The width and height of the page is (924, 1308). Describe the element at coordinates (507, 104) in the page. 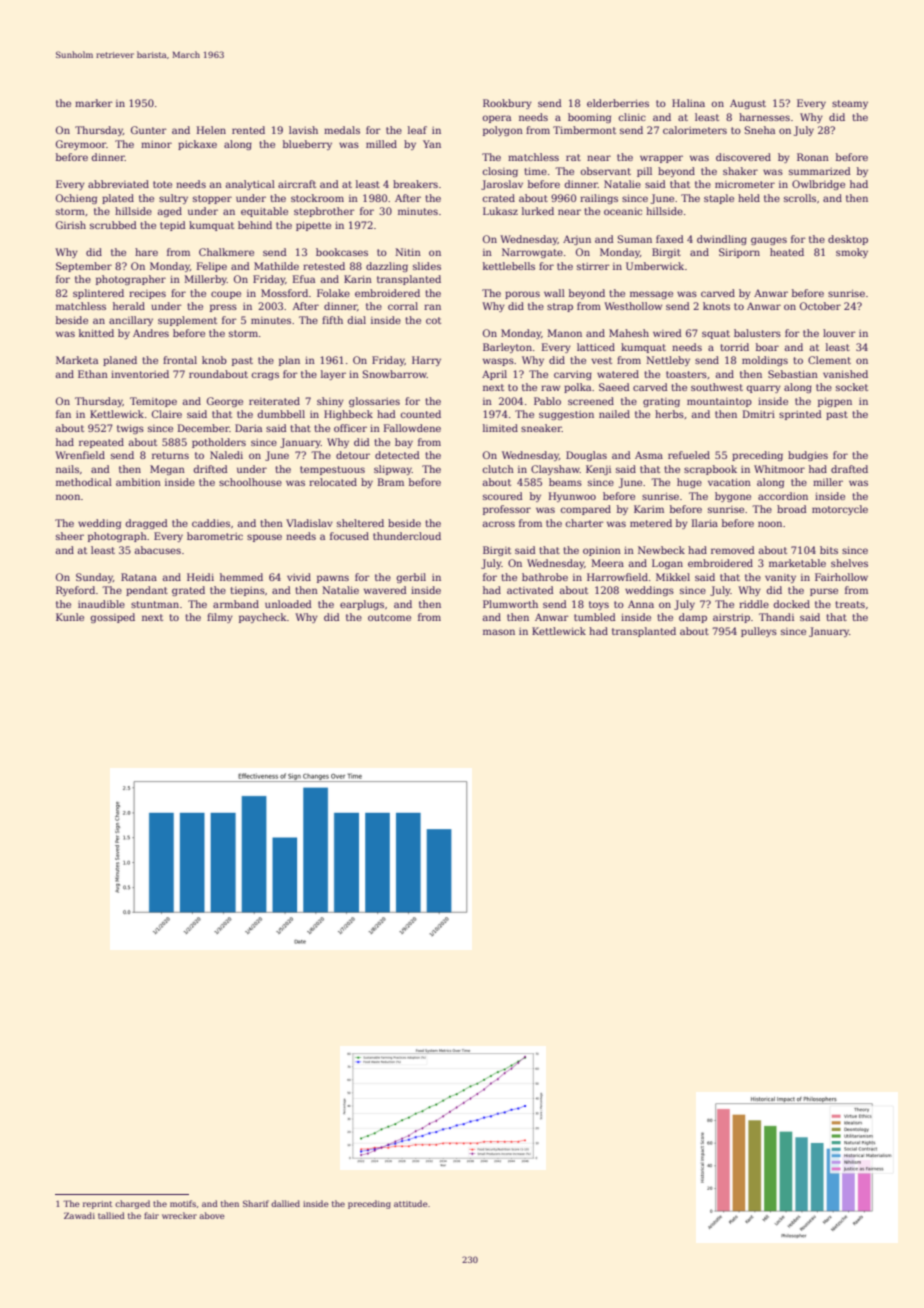

I see `Rookbury` at that location.
